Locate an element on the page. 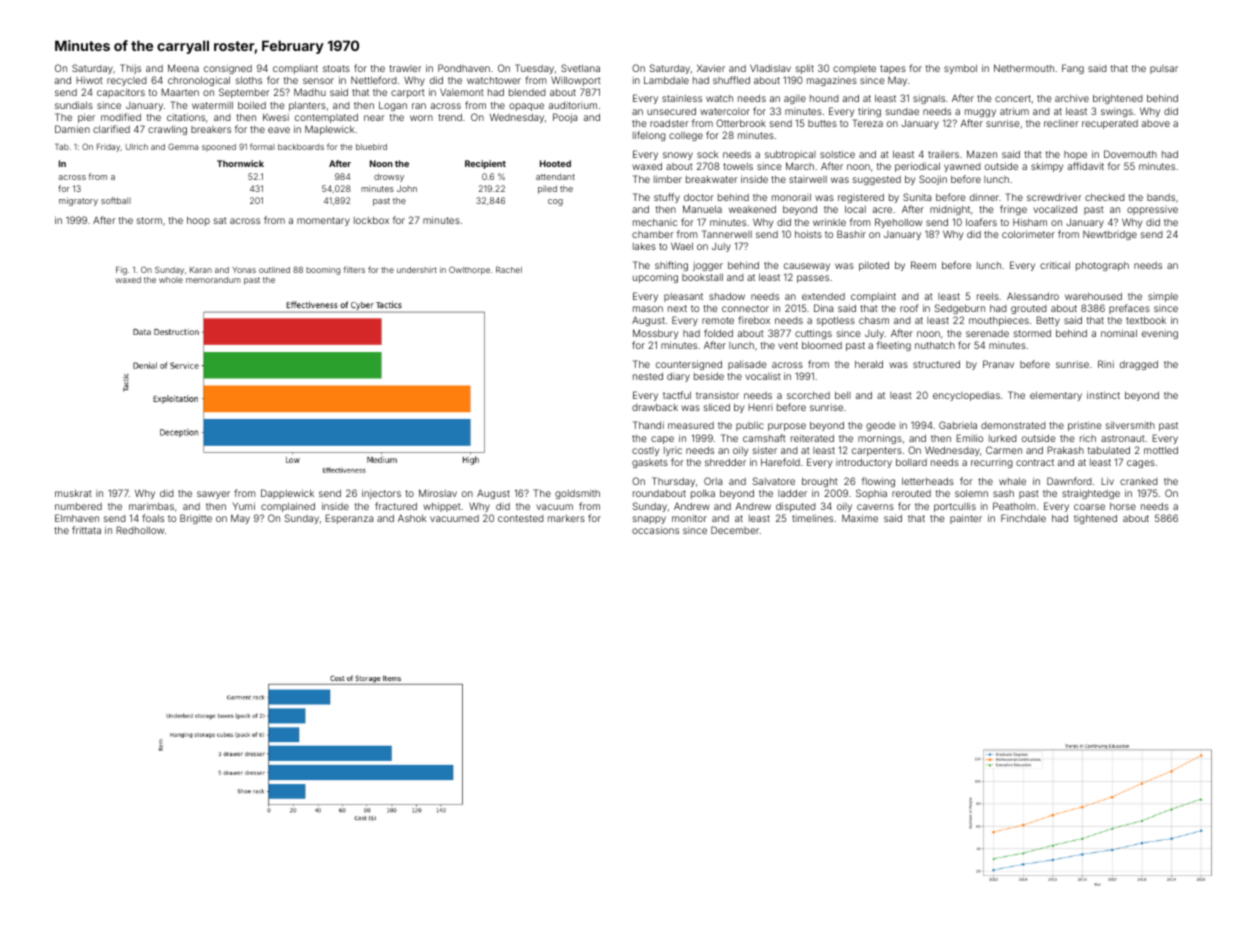 This image has height=952, width=1233. Mossbury is located at coordinates (655, 334).
